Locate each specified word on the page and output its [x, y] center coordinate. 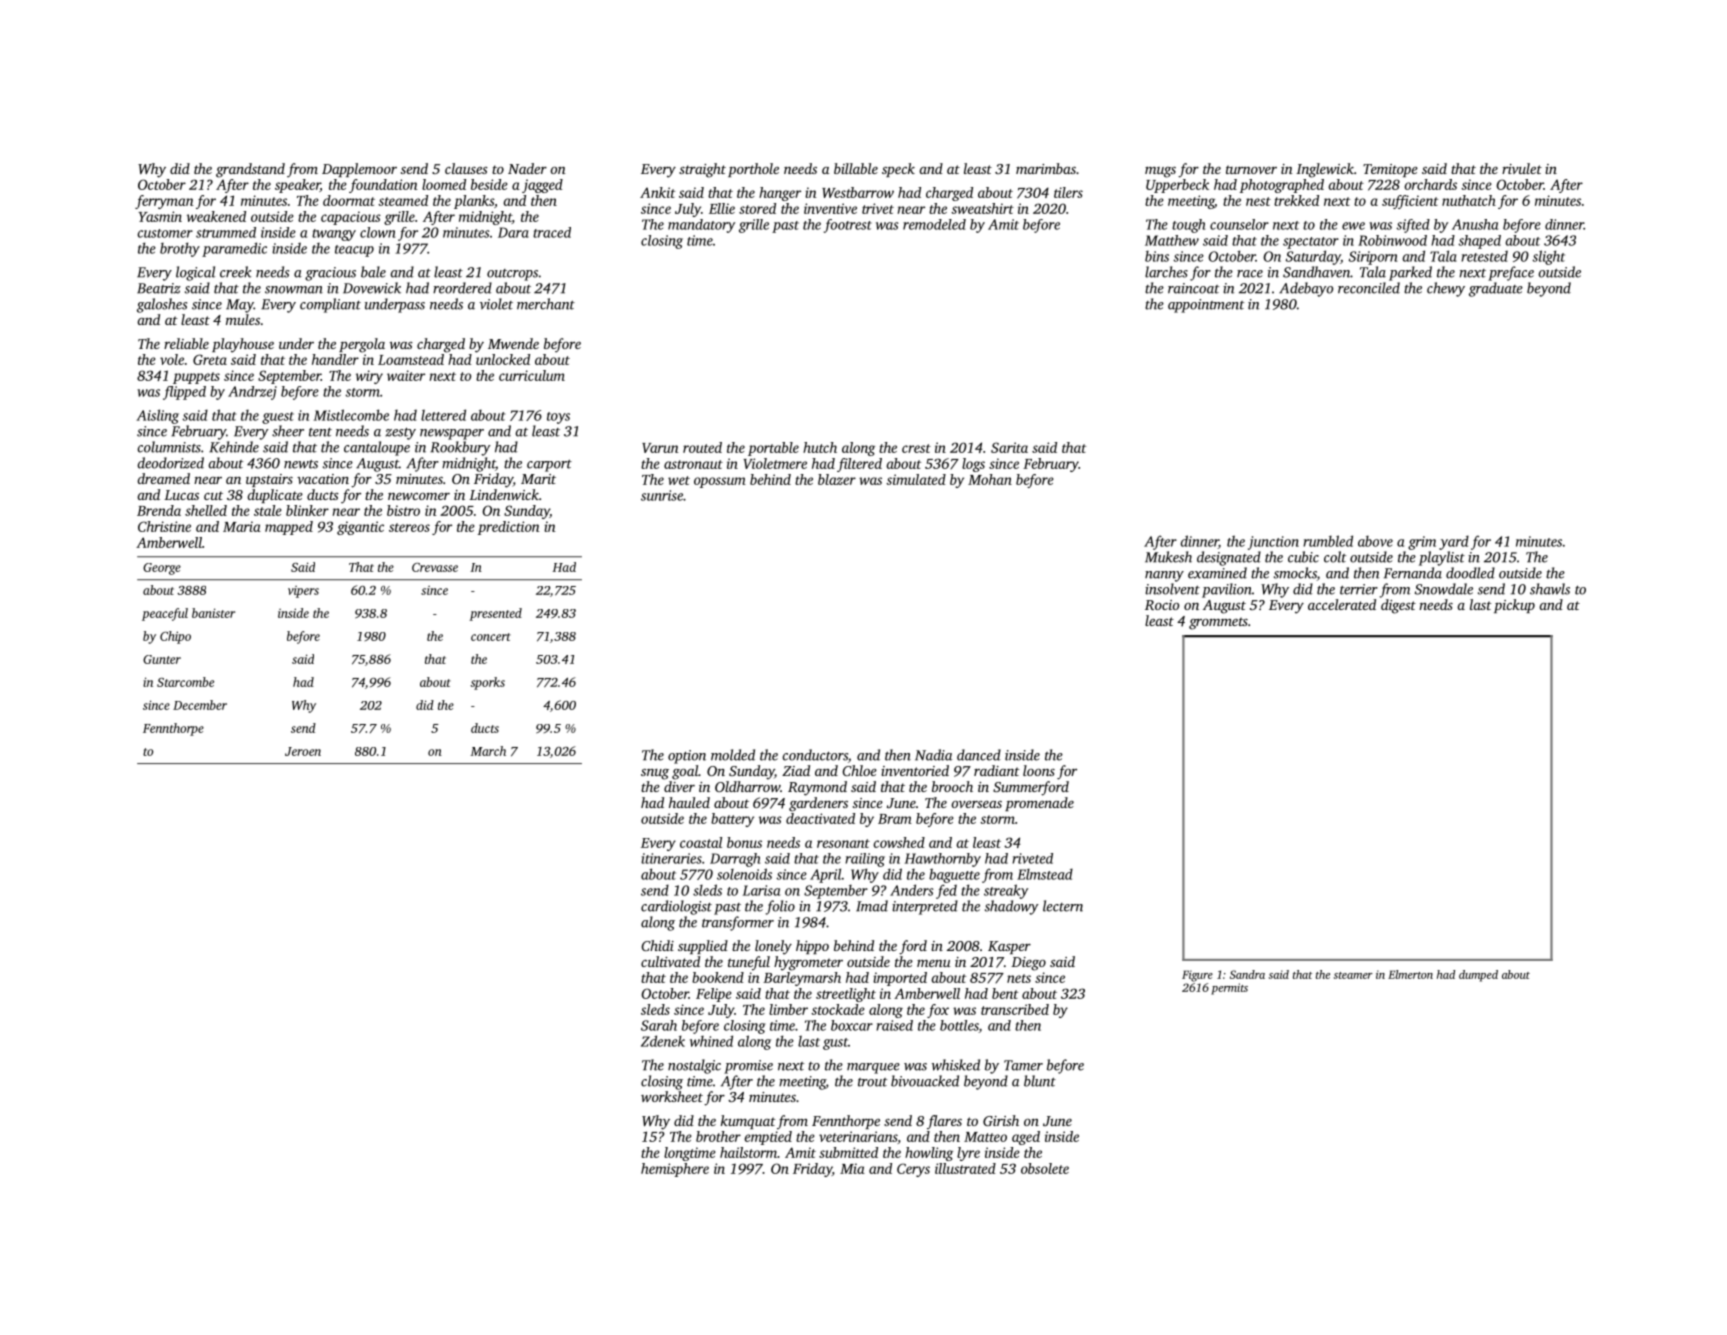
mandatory [701, 226]
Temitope [1390, 170]
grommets [1218, 623]
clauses [466, 168]
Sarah [659, 1025]
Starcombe [185, 682]
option [687, 757]
